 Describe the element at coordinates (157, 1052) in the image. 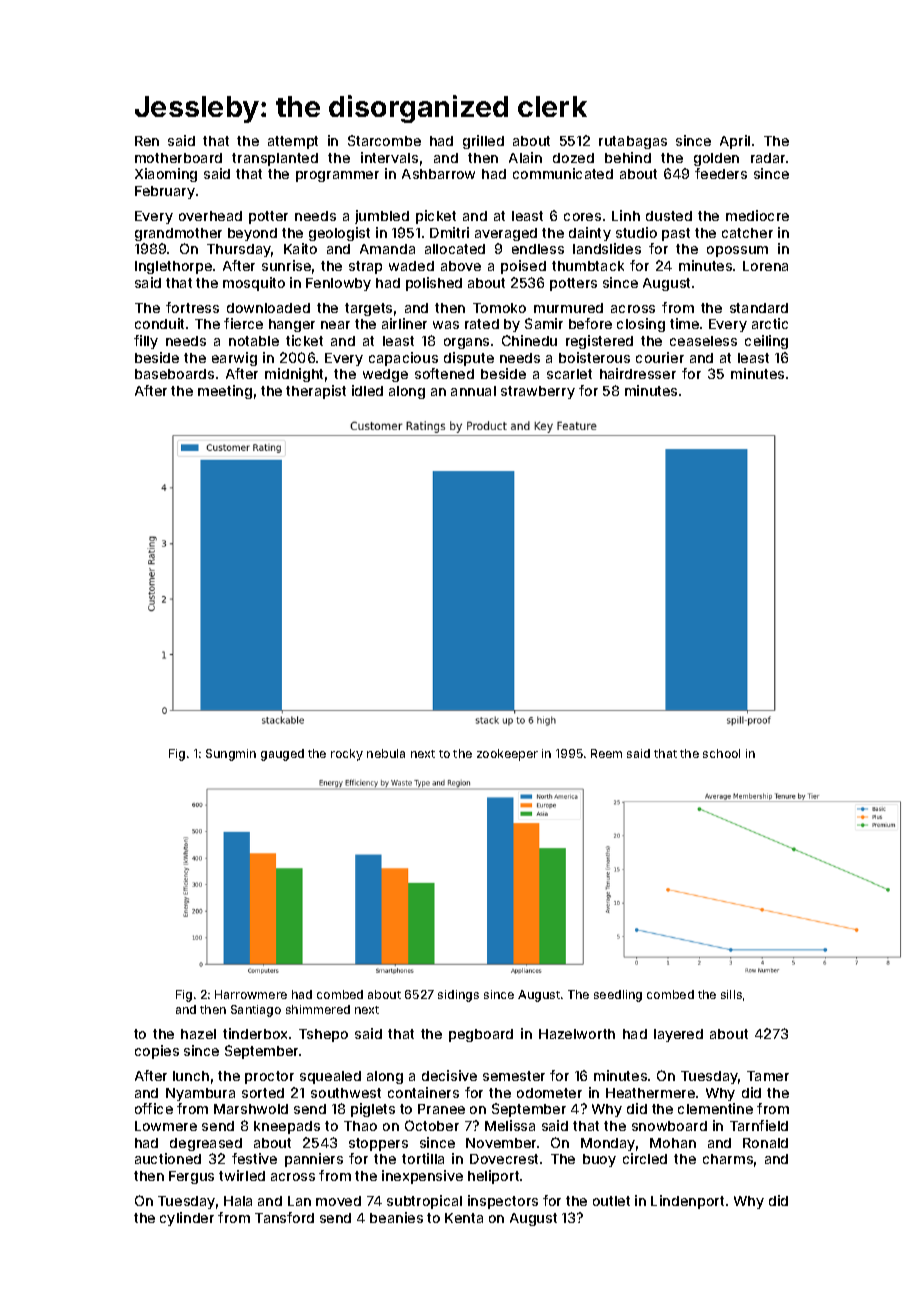

I see `copies` at that location.
